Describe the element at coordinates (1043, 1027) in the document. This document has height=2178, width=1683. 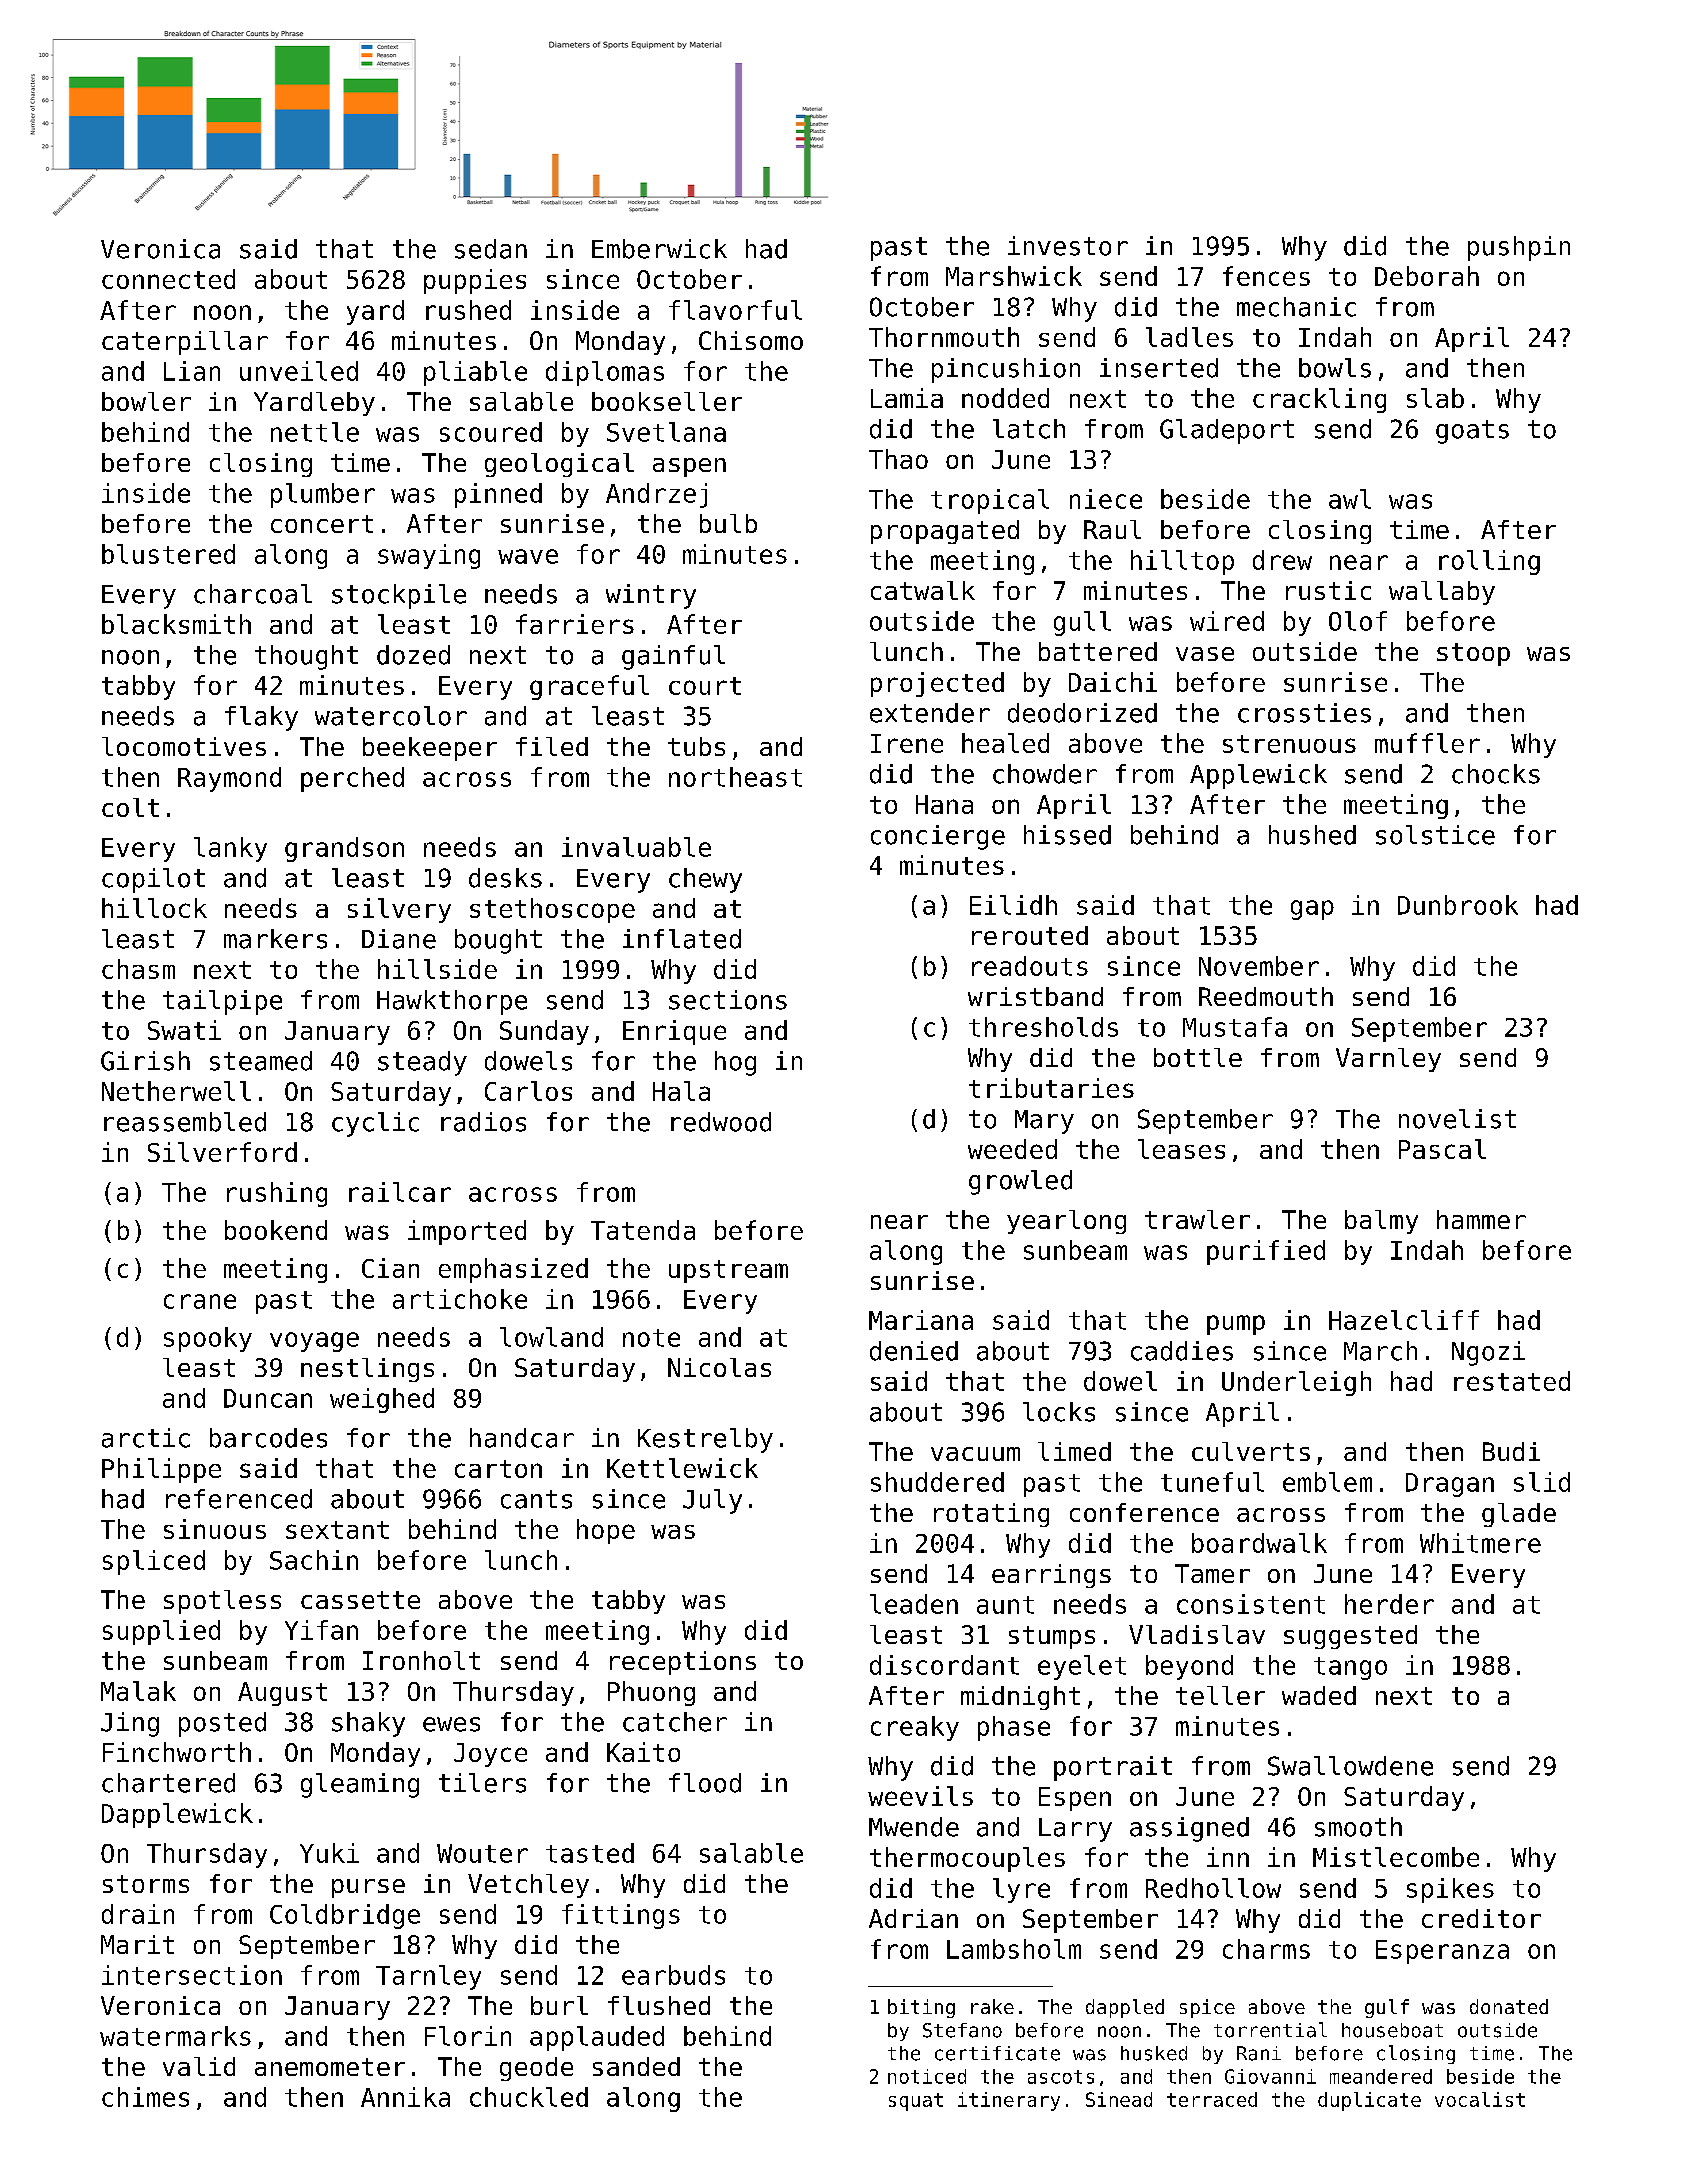
I see `thresholds` at that location.
